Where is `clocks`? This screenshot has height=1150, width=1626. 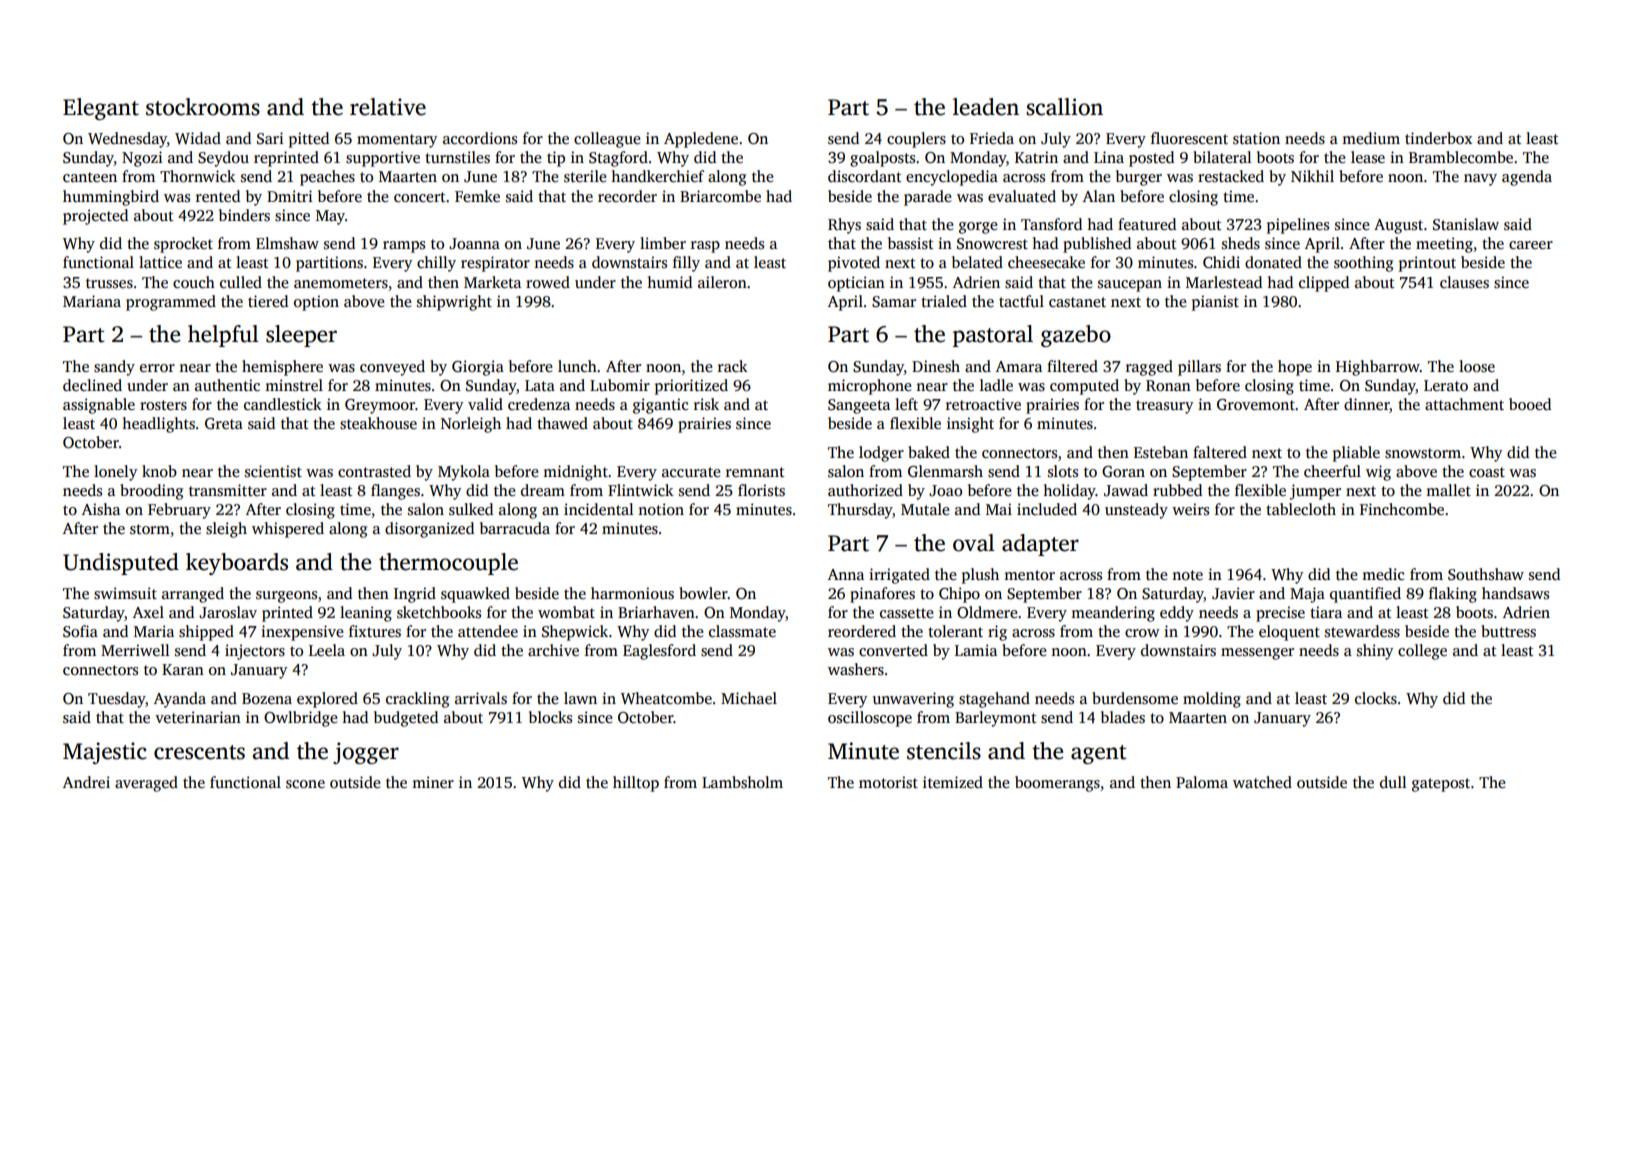 clocks is located at coordinates (1376, 698).
